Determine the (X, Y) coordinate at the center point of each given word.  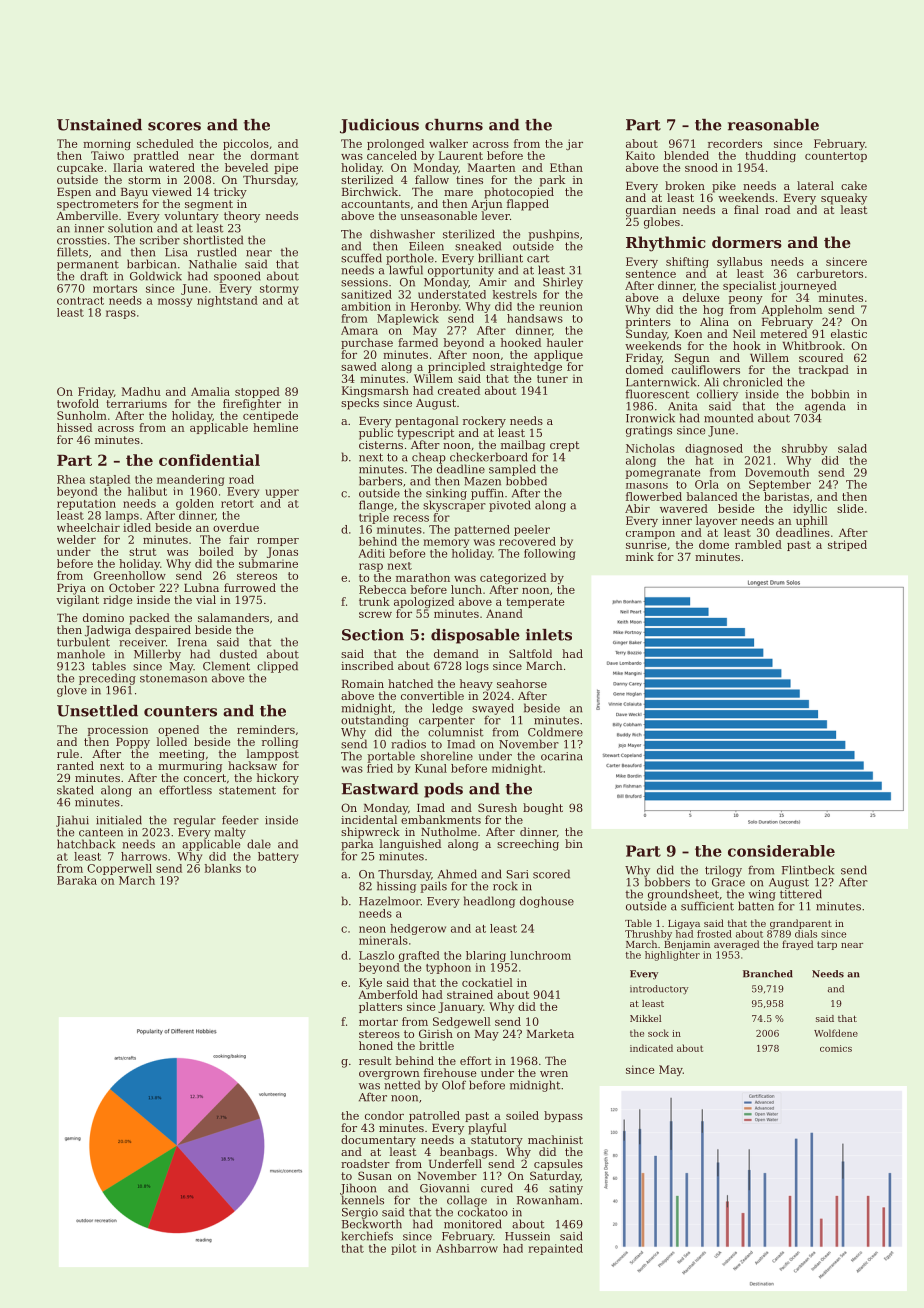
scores (174, 126)
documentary (378, 1141)
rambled (758, 544)
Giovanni (444, 1188)
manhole (81, 654)
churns (454, 125)
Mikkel (645, 1018)
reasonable (773, 125)
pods (443, 790)
